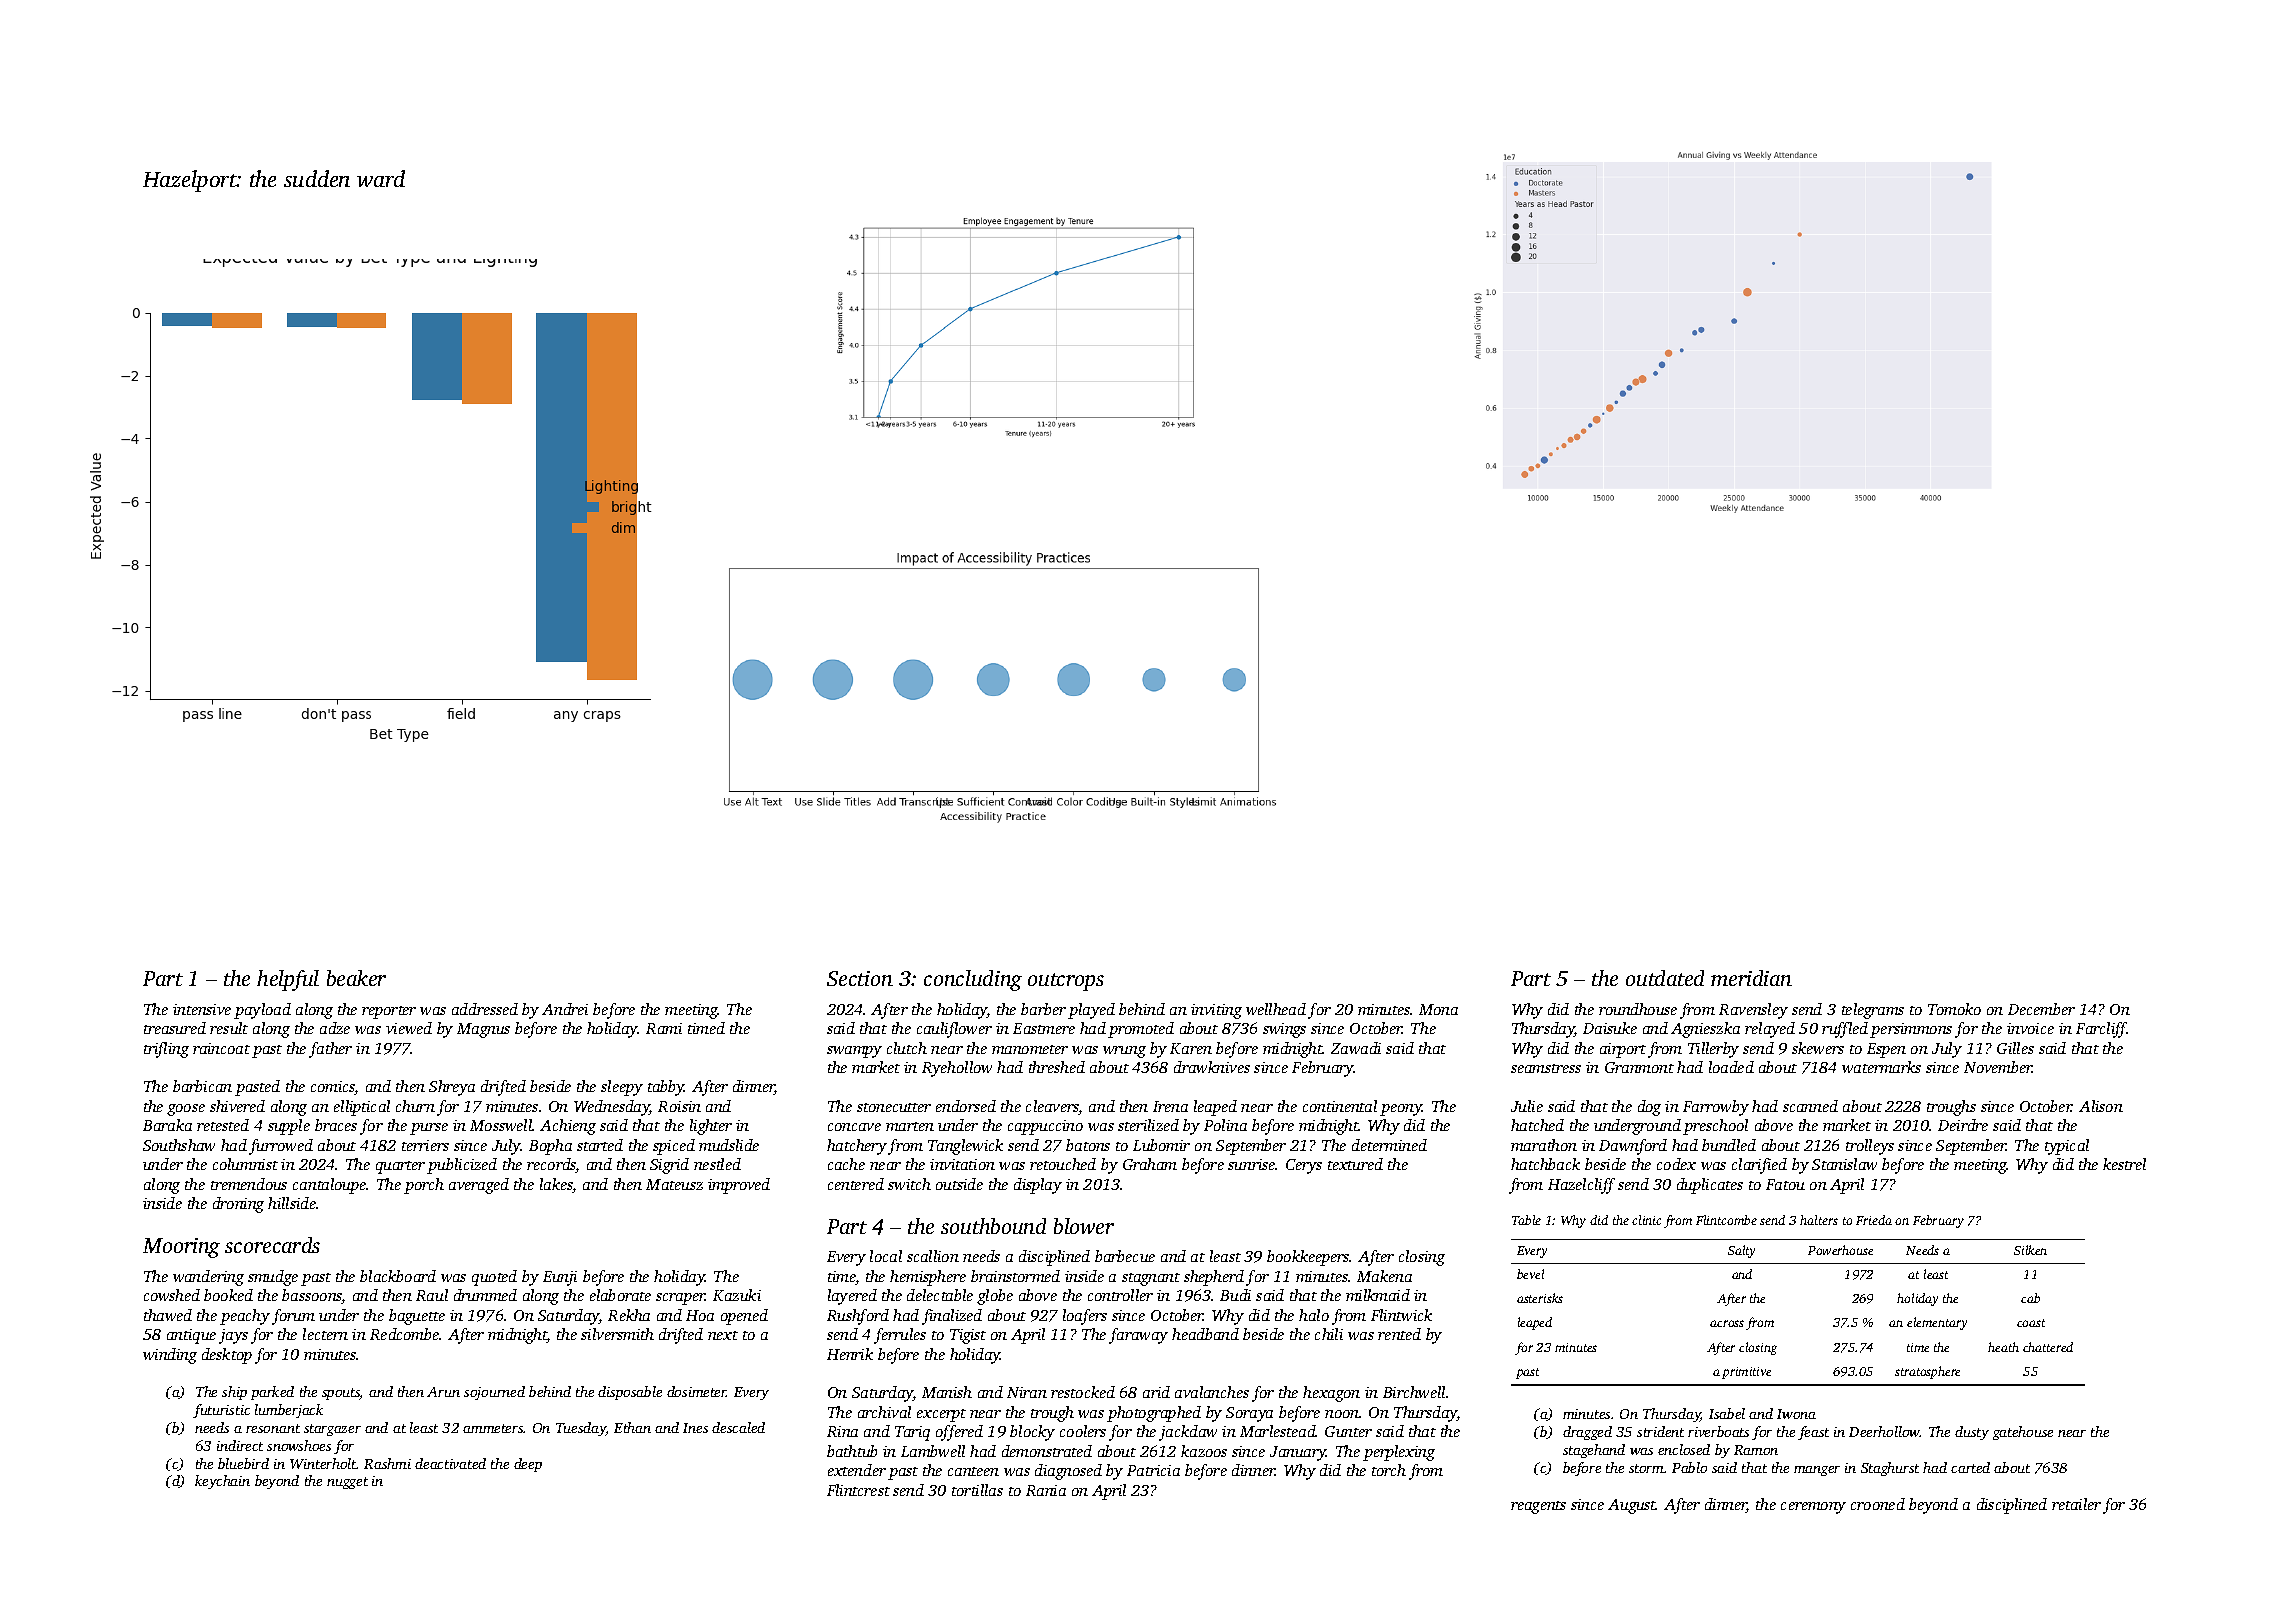  I want to click on Flintcrest, so click(858, 1490).
